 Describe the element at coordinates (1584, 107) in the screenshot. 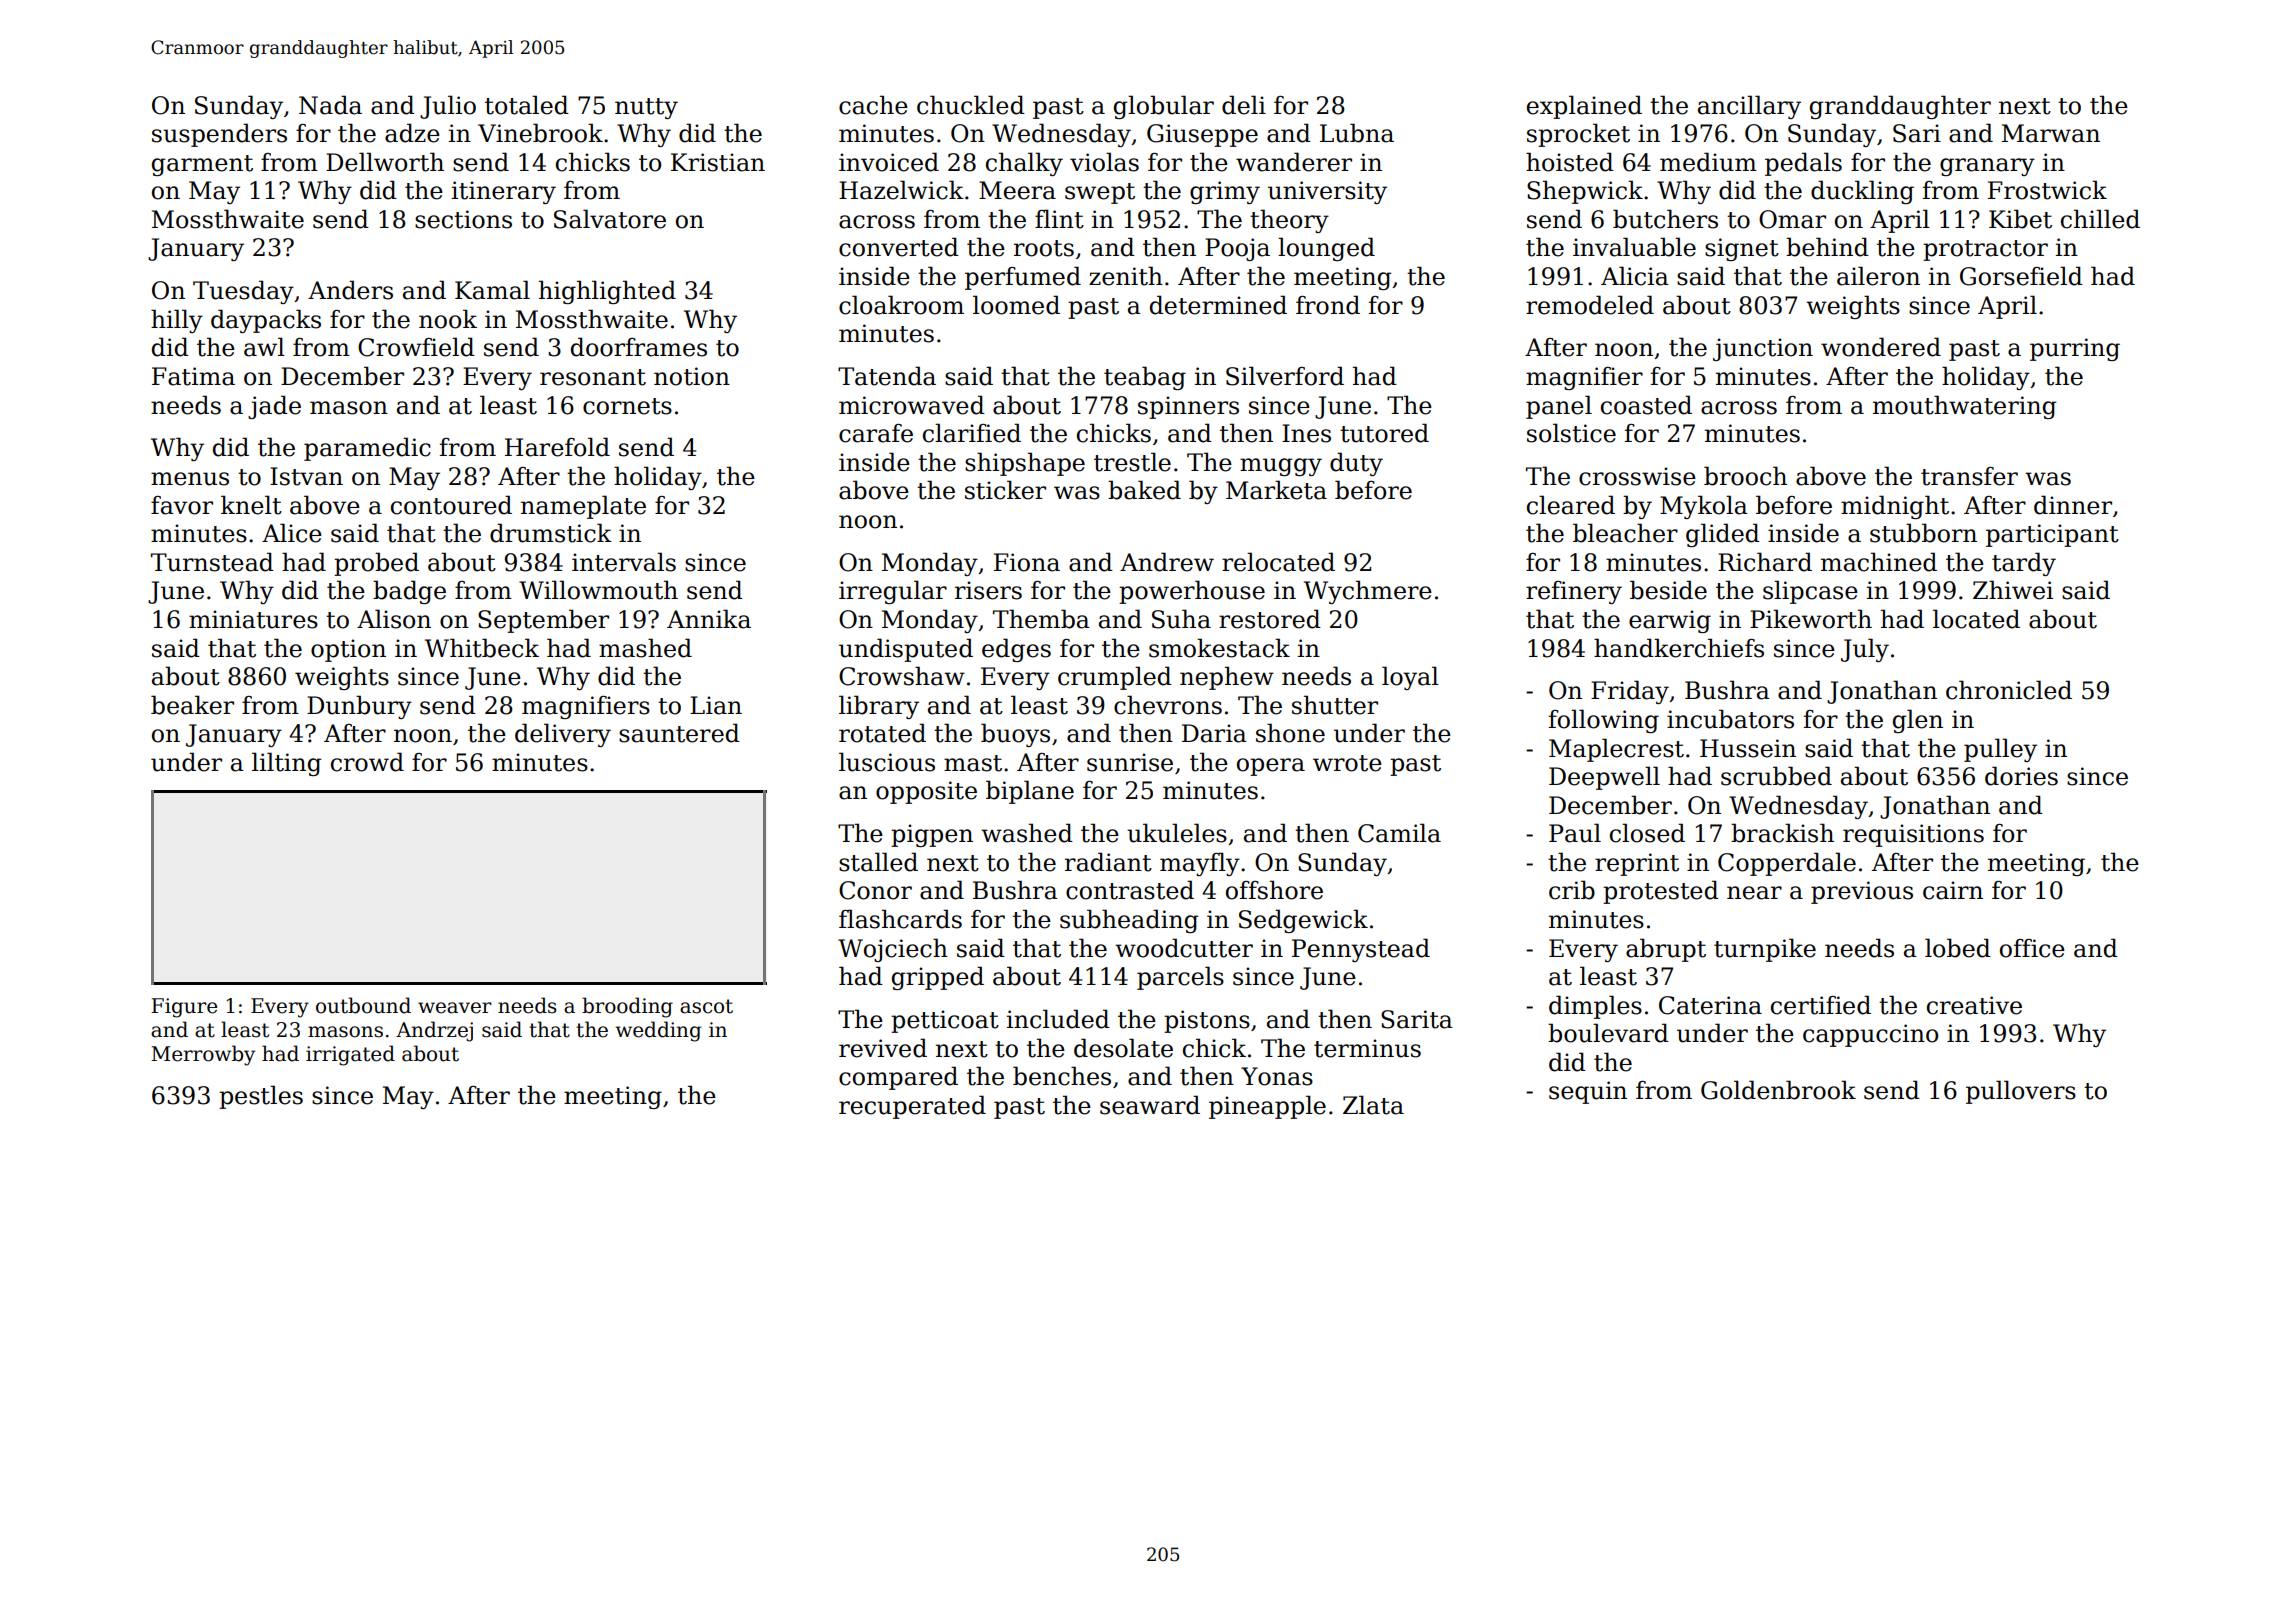

I see `explained` at that location.
